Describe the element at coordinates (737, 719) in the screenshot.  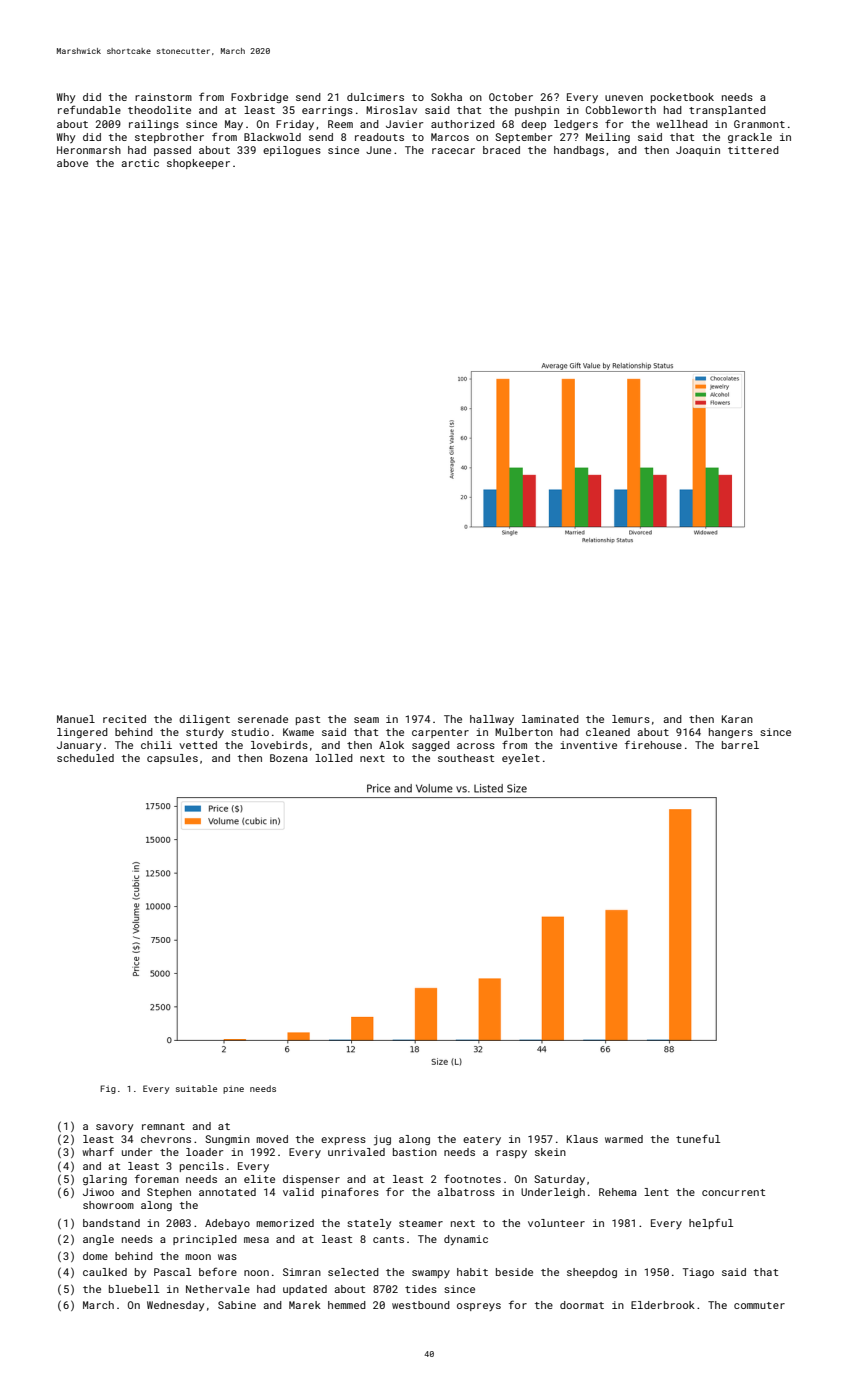
I see `Karan` at that location.
